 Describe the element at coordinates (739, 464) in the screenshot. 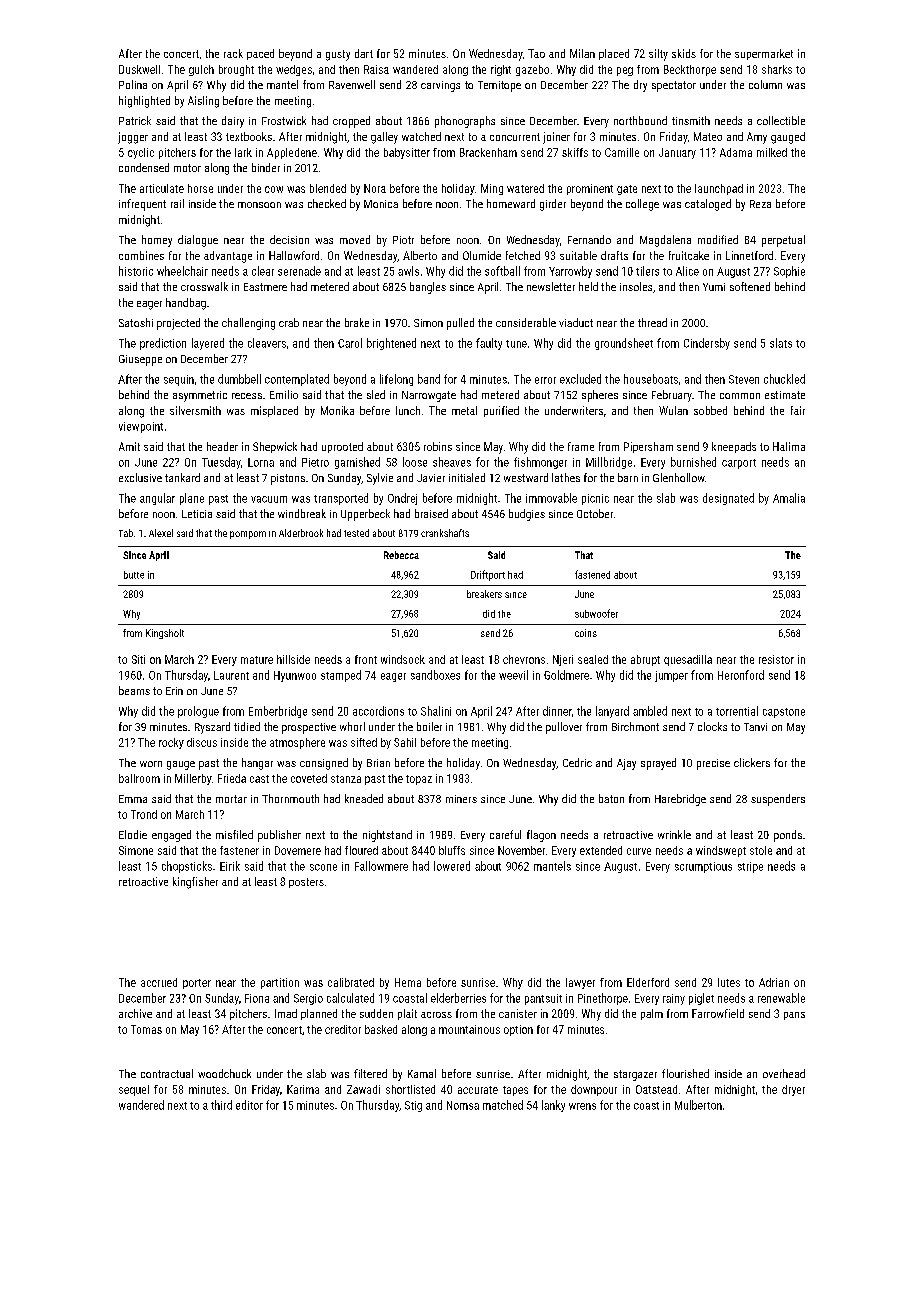

I see `carport` at that location.
